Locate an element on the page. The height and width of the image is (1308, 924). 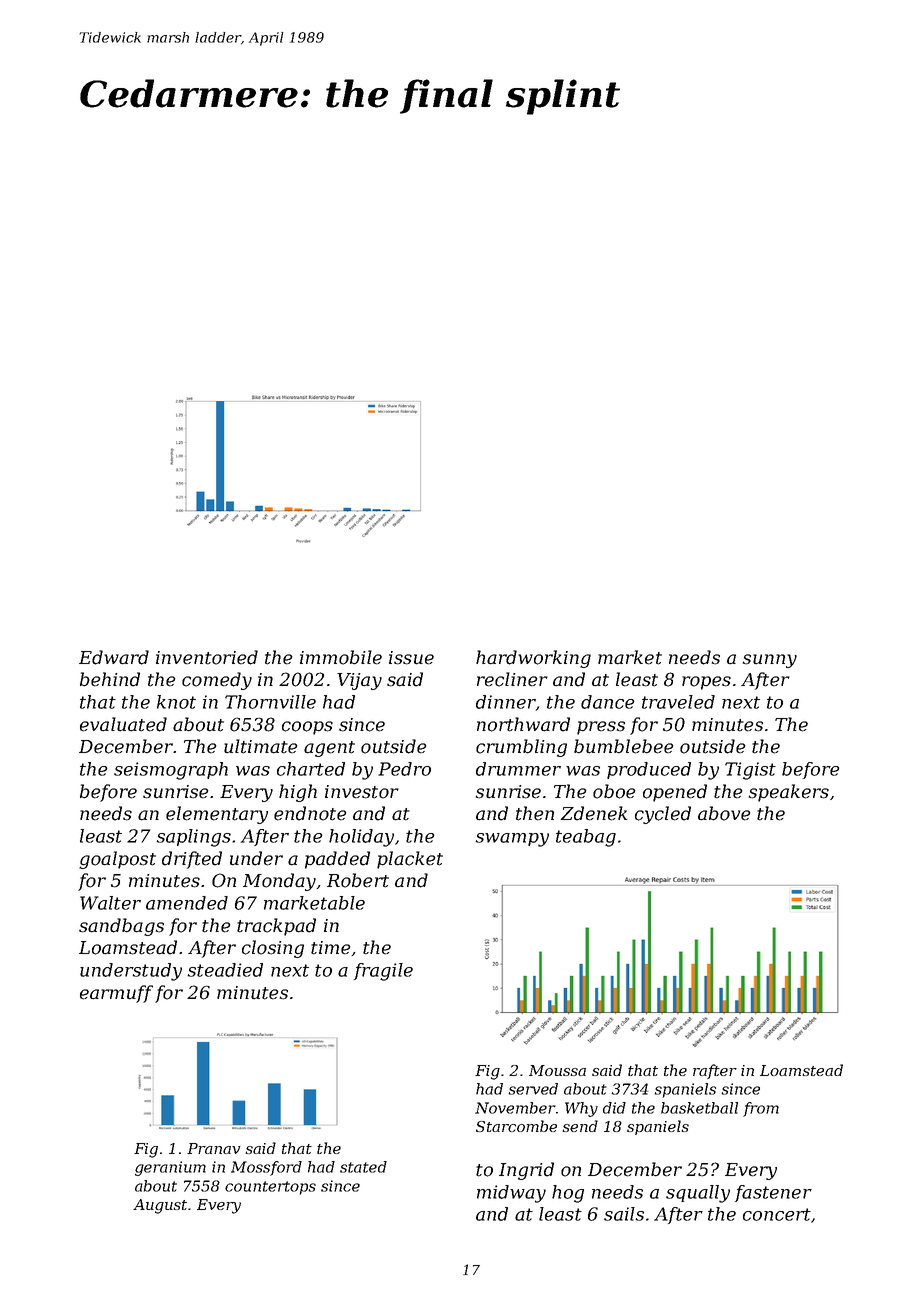
padded is located at coordinates (337, 860).
